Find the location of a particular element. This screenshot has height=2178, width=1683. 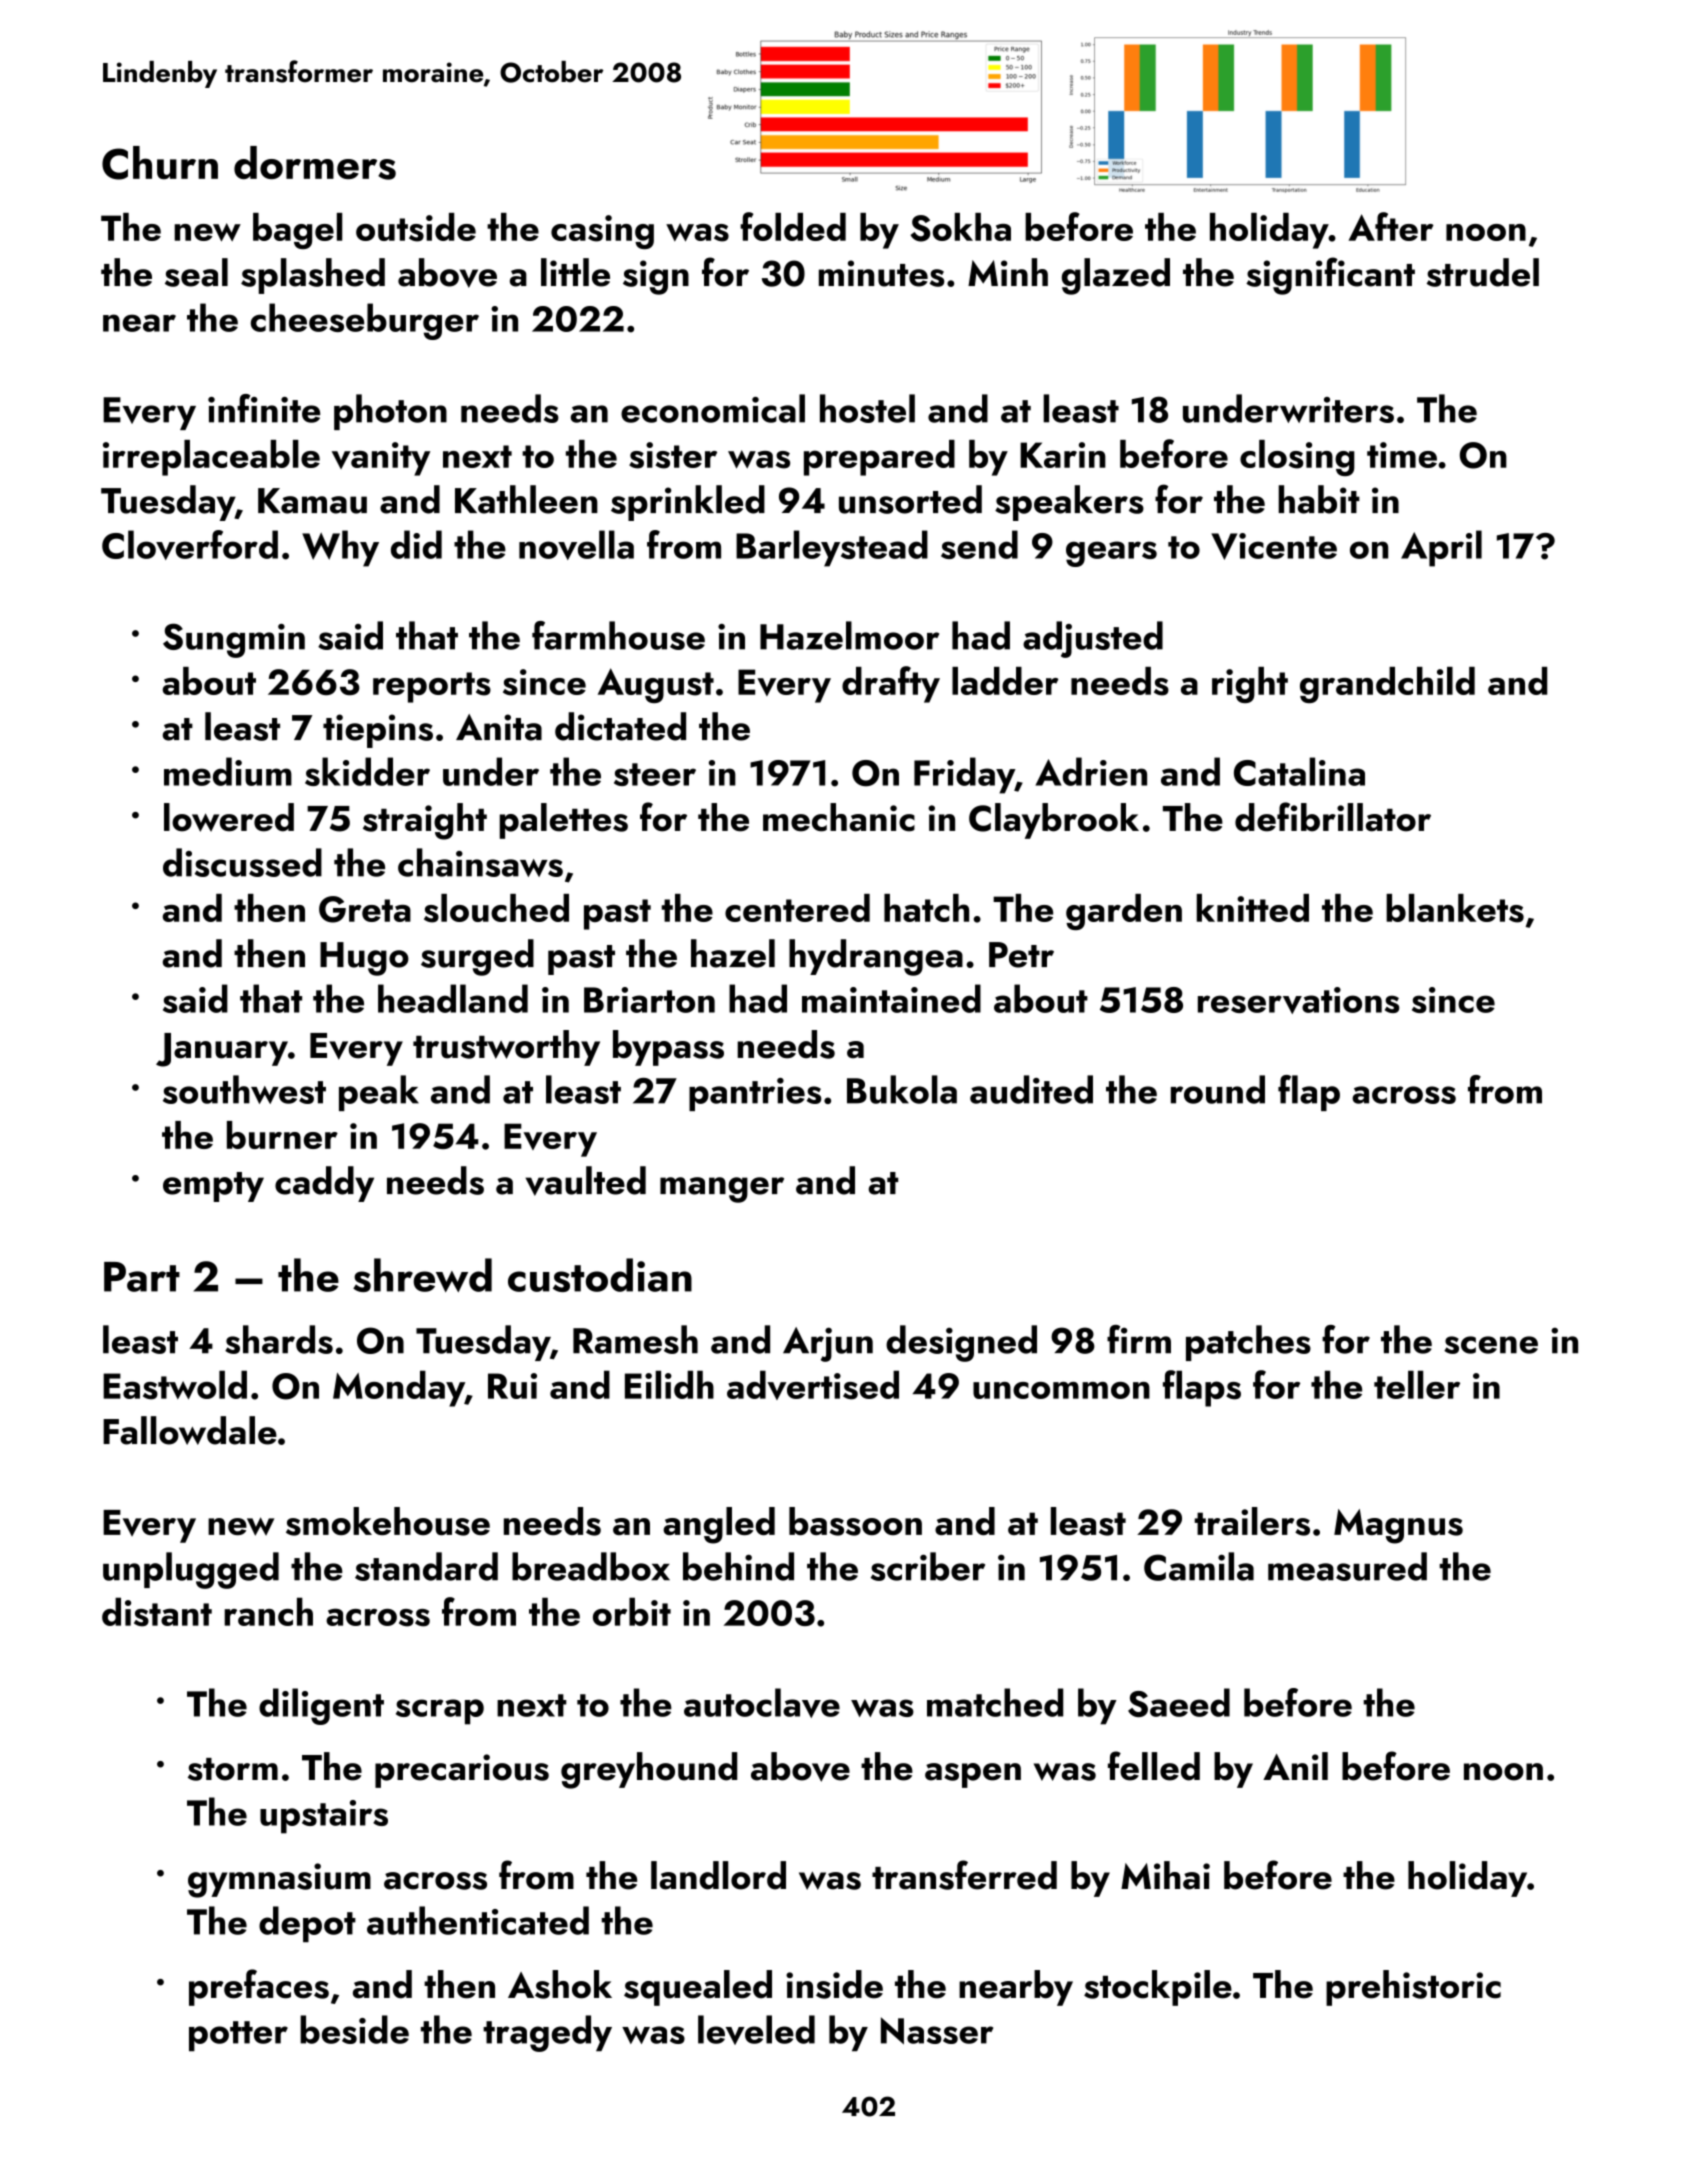

scene is located at coordinates (1491, 1345).
